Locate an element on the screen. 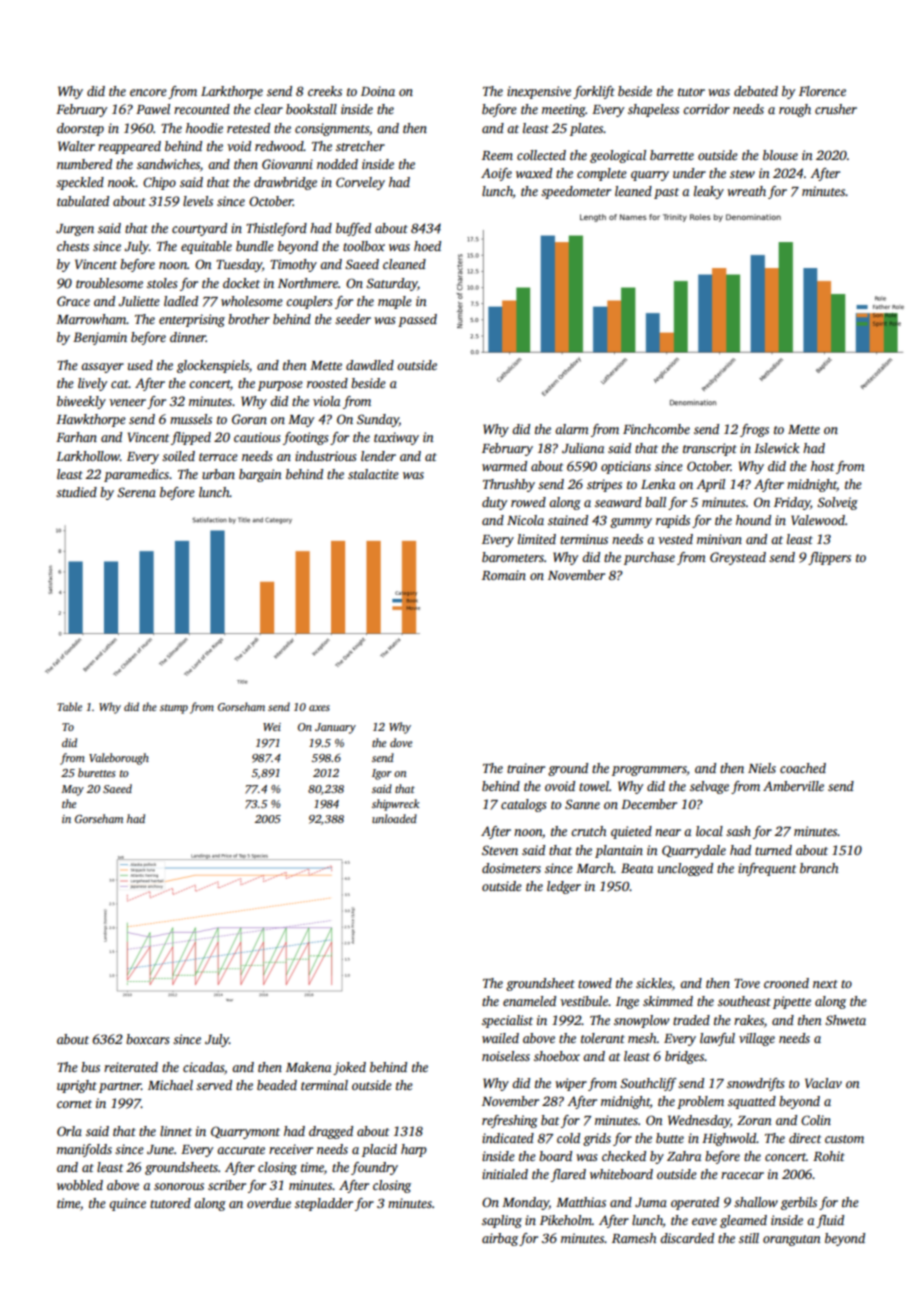 The width and height of the screenshot is (924, 1308). encore is located at coordinates (148, 92).
